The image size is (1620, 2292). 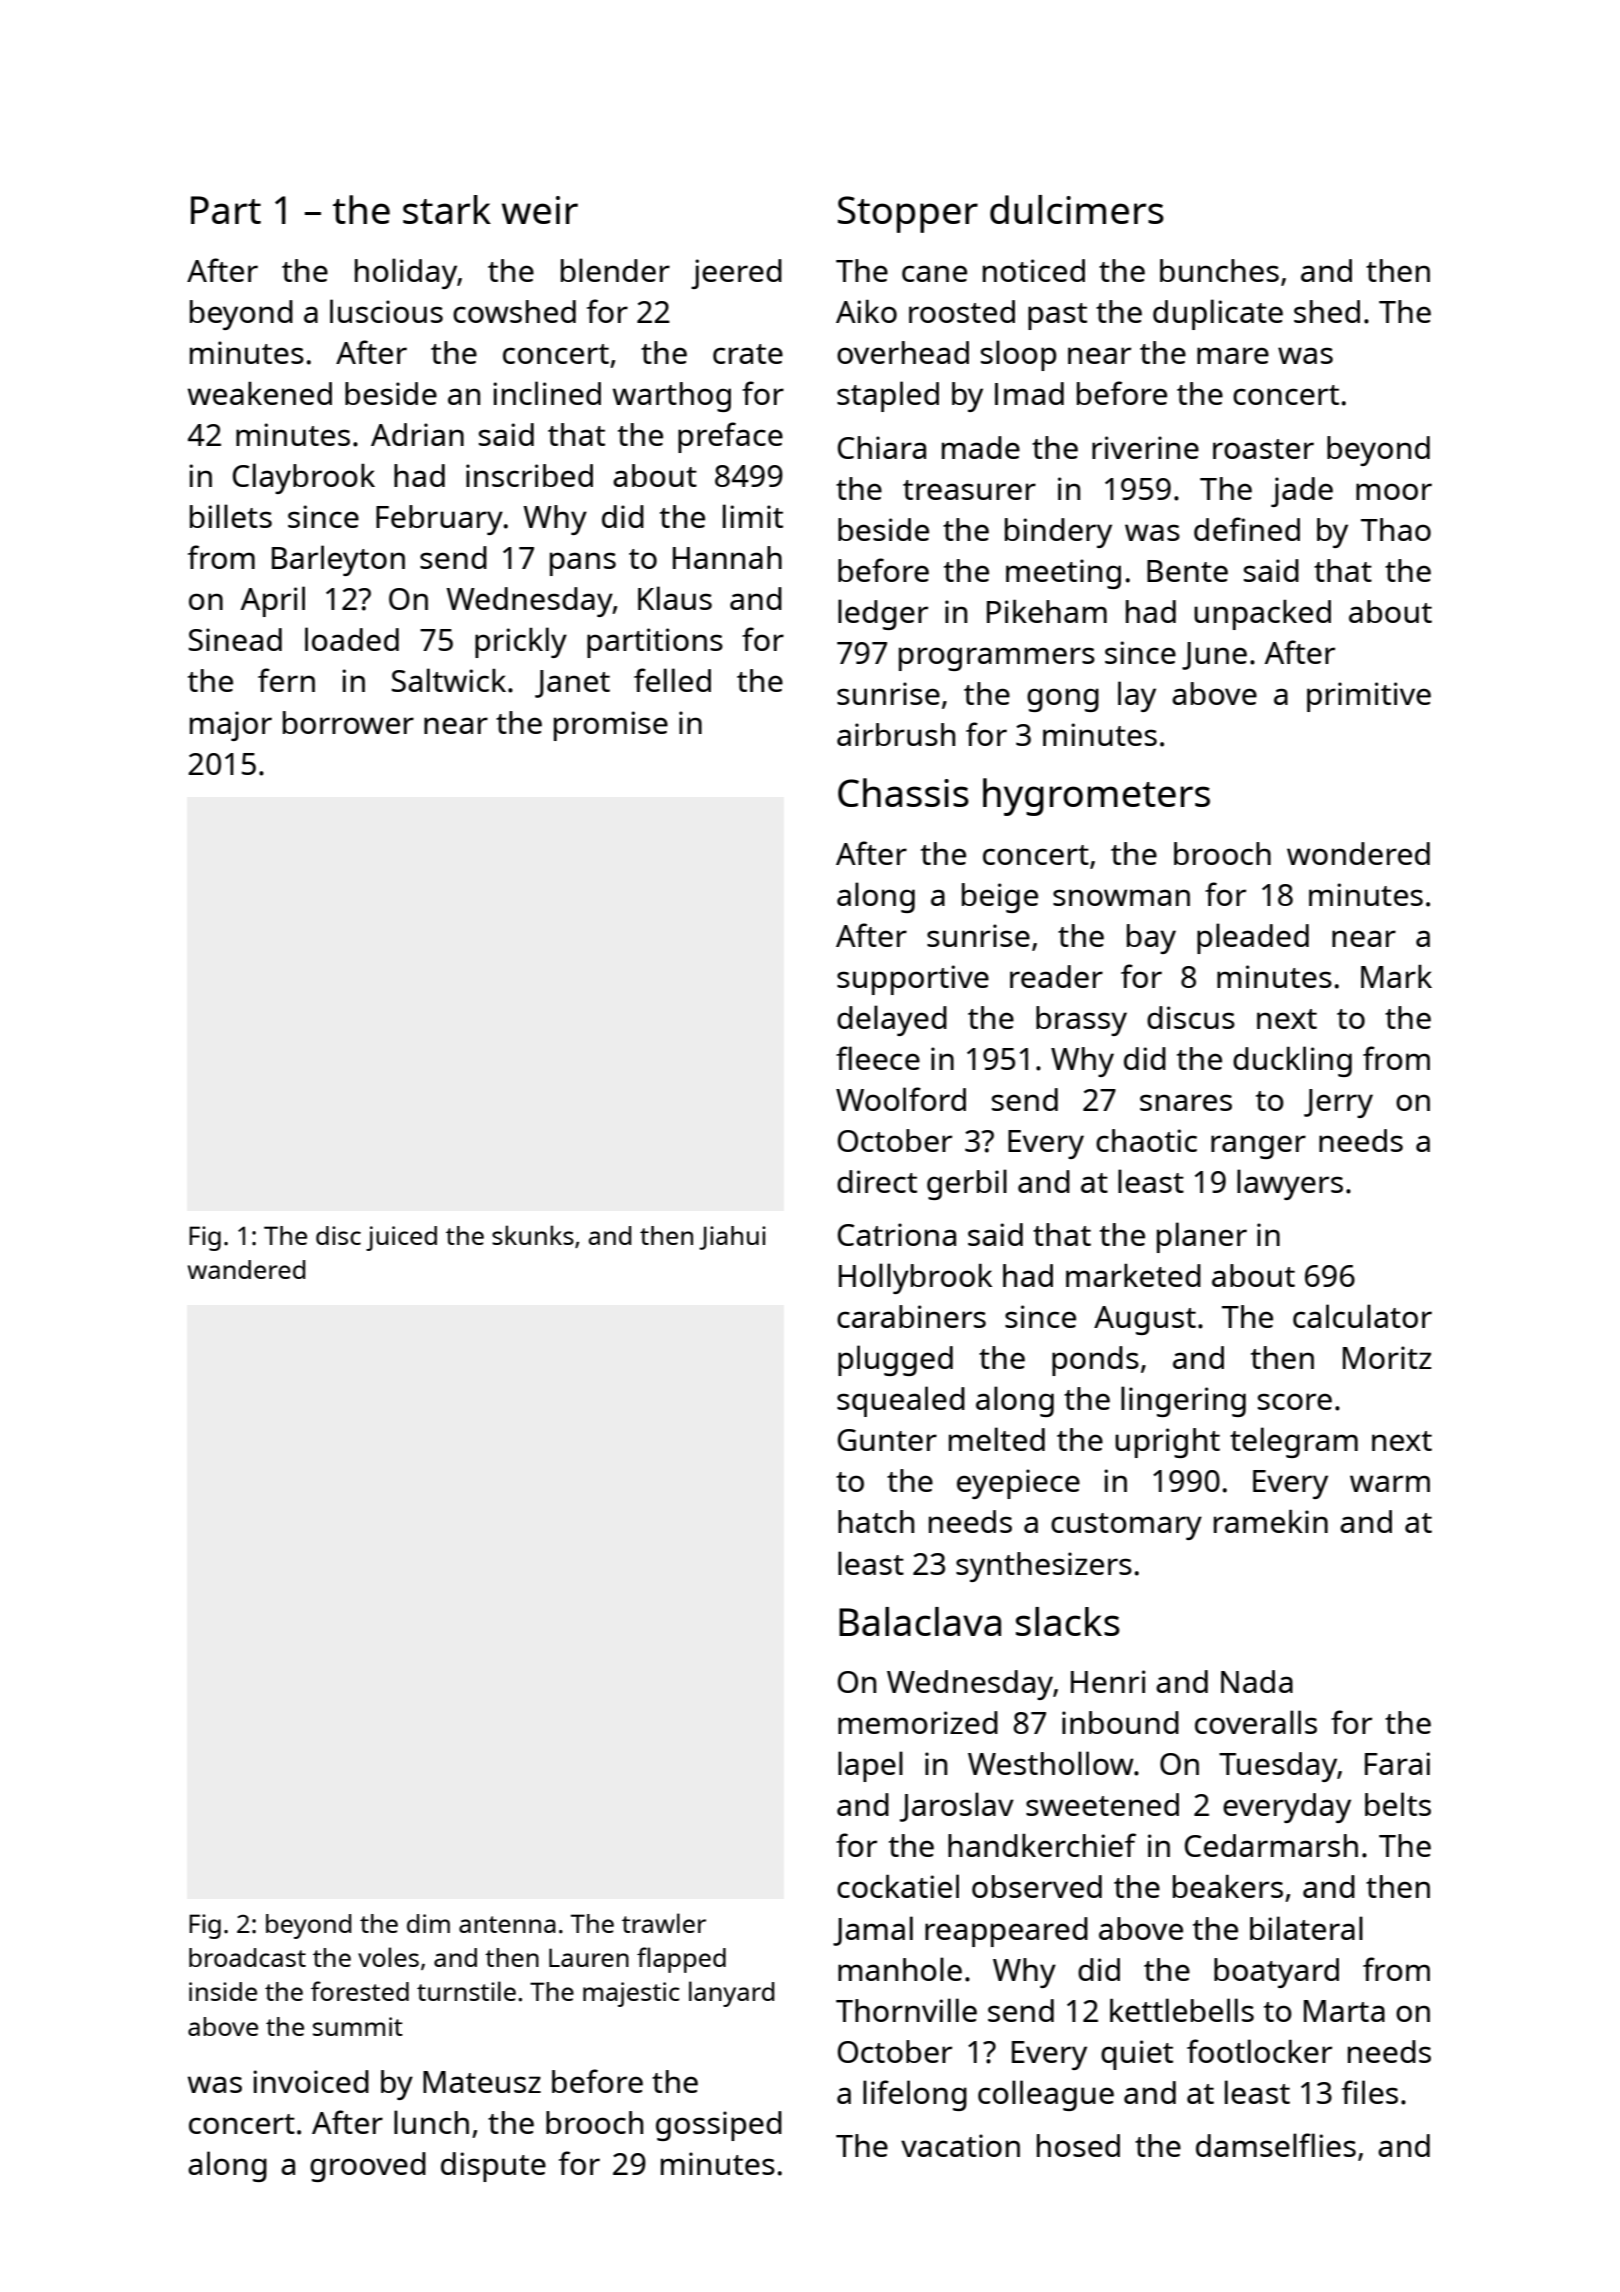 I want to click on skunks, so click(x=533, y=1235).
